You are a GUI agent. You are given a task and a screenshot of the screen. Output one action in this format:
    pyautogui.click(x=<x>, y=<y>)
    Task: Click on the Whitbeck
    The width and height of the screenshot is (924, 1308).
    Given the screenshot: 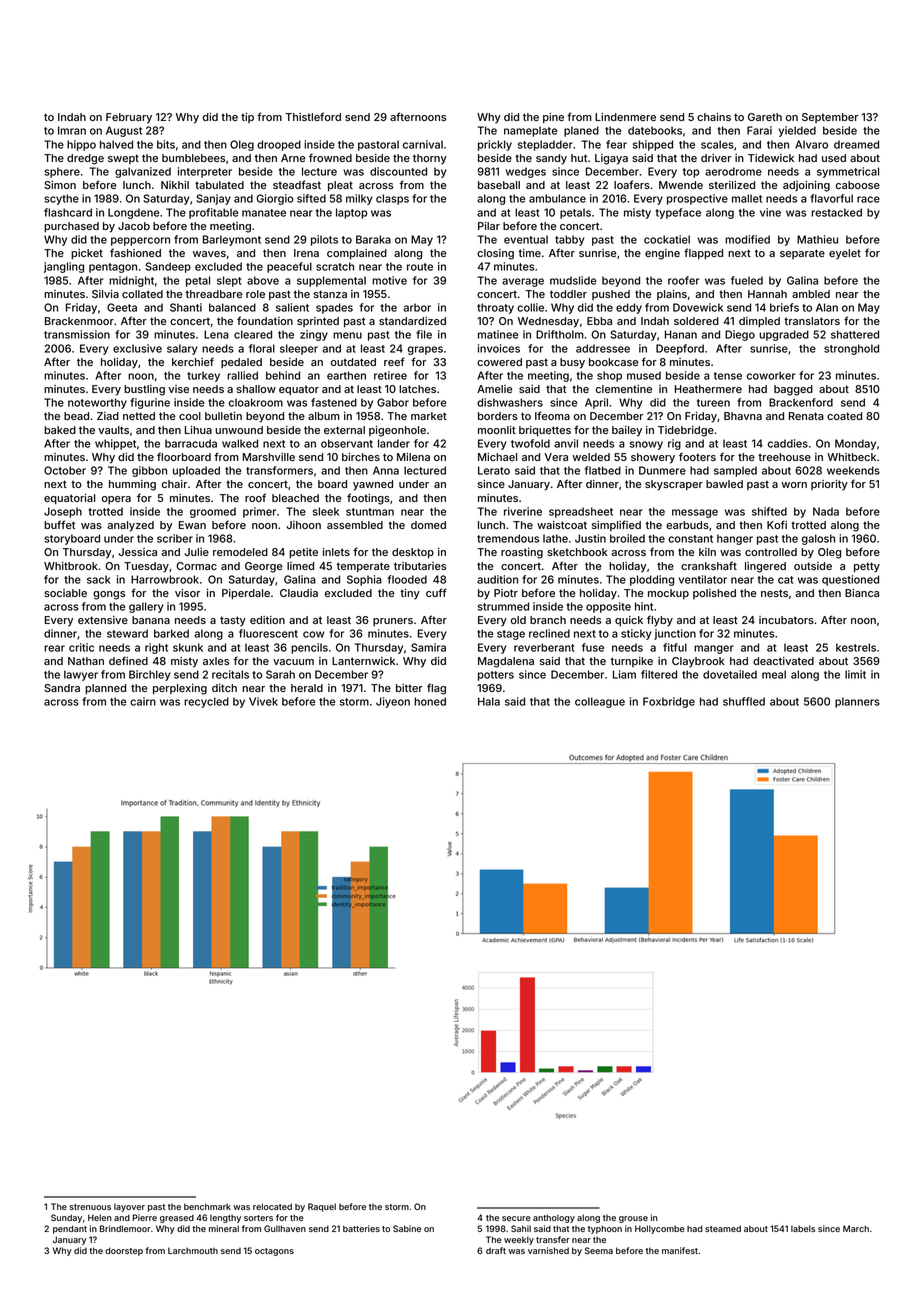 What is the action you would take?
    pyautogui.click(x=851, y=457)
